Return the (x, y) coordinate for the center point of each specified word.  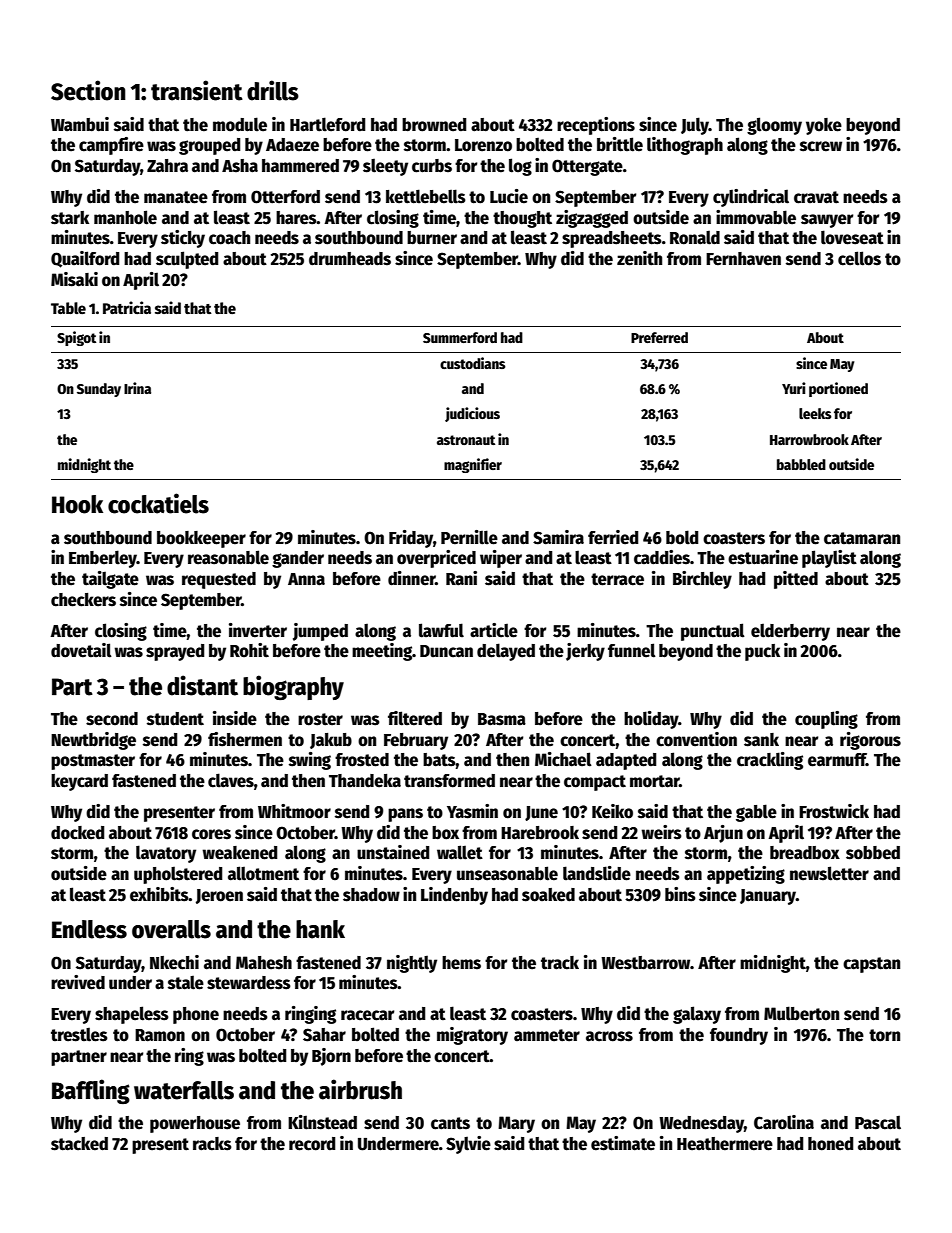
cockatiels (158, 503)
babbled (801, 464)
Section (88, 90)
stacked (79, 1144)
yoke (824, 126)
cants (450, 1123)
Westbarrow (645, 963)
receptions (596, 126)
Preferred (659, 337)
